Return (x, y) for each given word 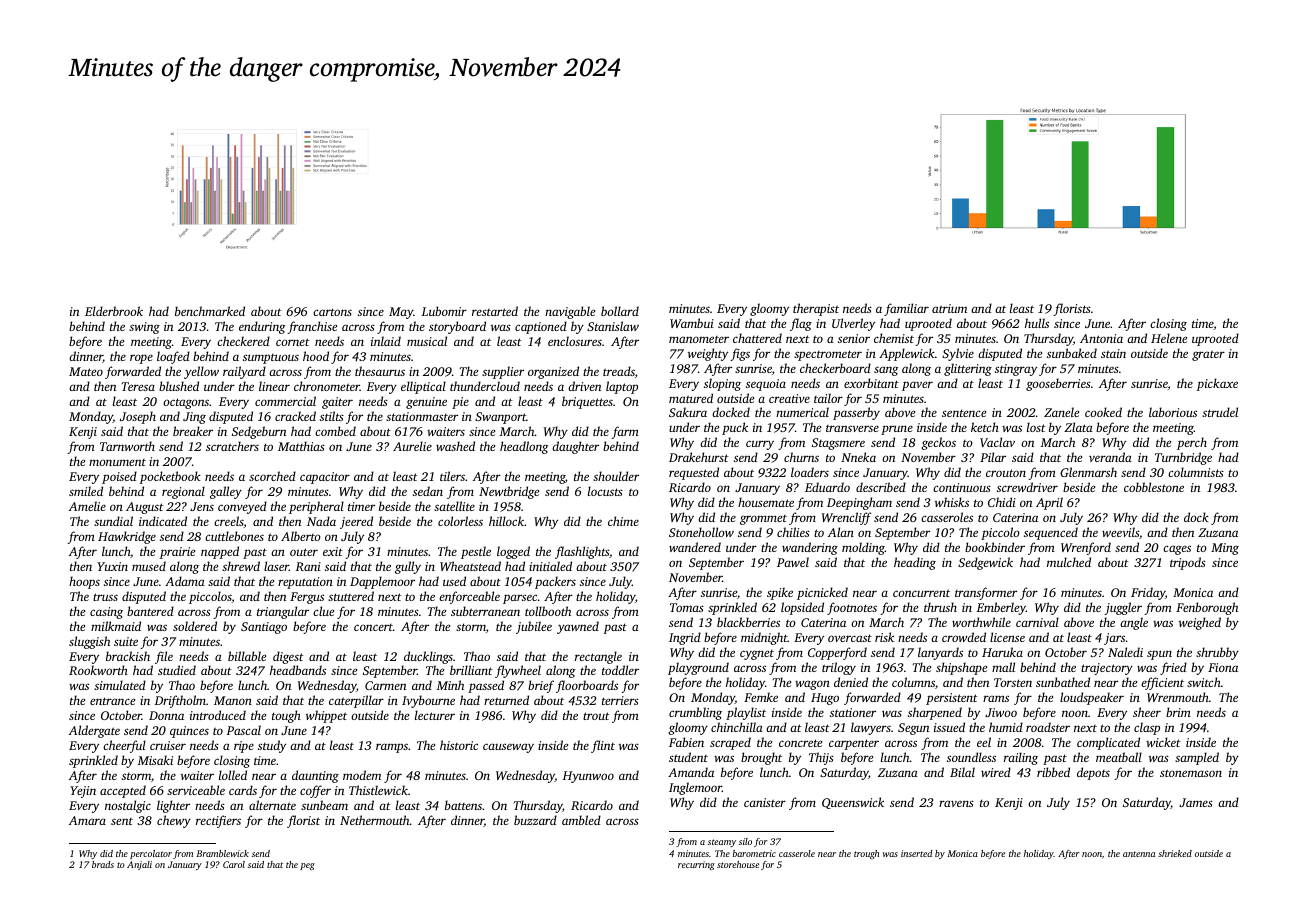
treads (619, 371)
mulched (1069, 562)
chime (623, 521)
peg (307, 866)
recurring (696, 865)
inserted (917, 853)
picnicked (822, 593)
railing (1021, 758)
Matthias (301, 446)
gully (408, 567)
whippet (326, 716)
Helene (1169, 338)
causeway (508, 748)
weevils (1120, 532)
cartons (332, 312)
